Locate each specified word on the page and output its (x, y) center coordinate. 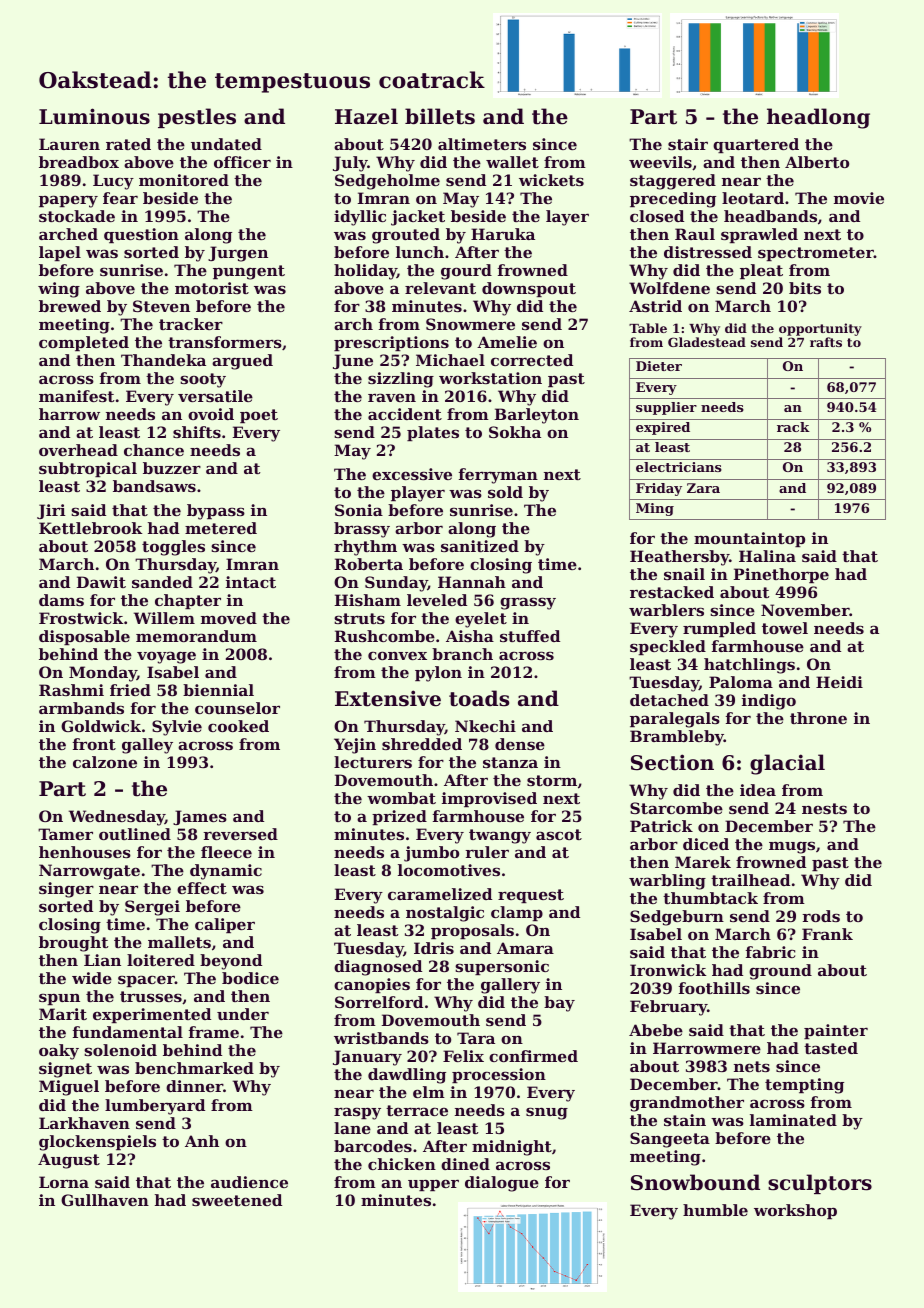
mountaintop (749, 539)
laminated (793, 1120)
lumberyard (155, 1107)
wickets (551, 180)
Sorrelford (379, 1002)
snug (547, 1113)
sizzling (401, 380)
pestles (197, 118)
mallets (179, 942)
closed (657, 216)
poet (259, 416)
